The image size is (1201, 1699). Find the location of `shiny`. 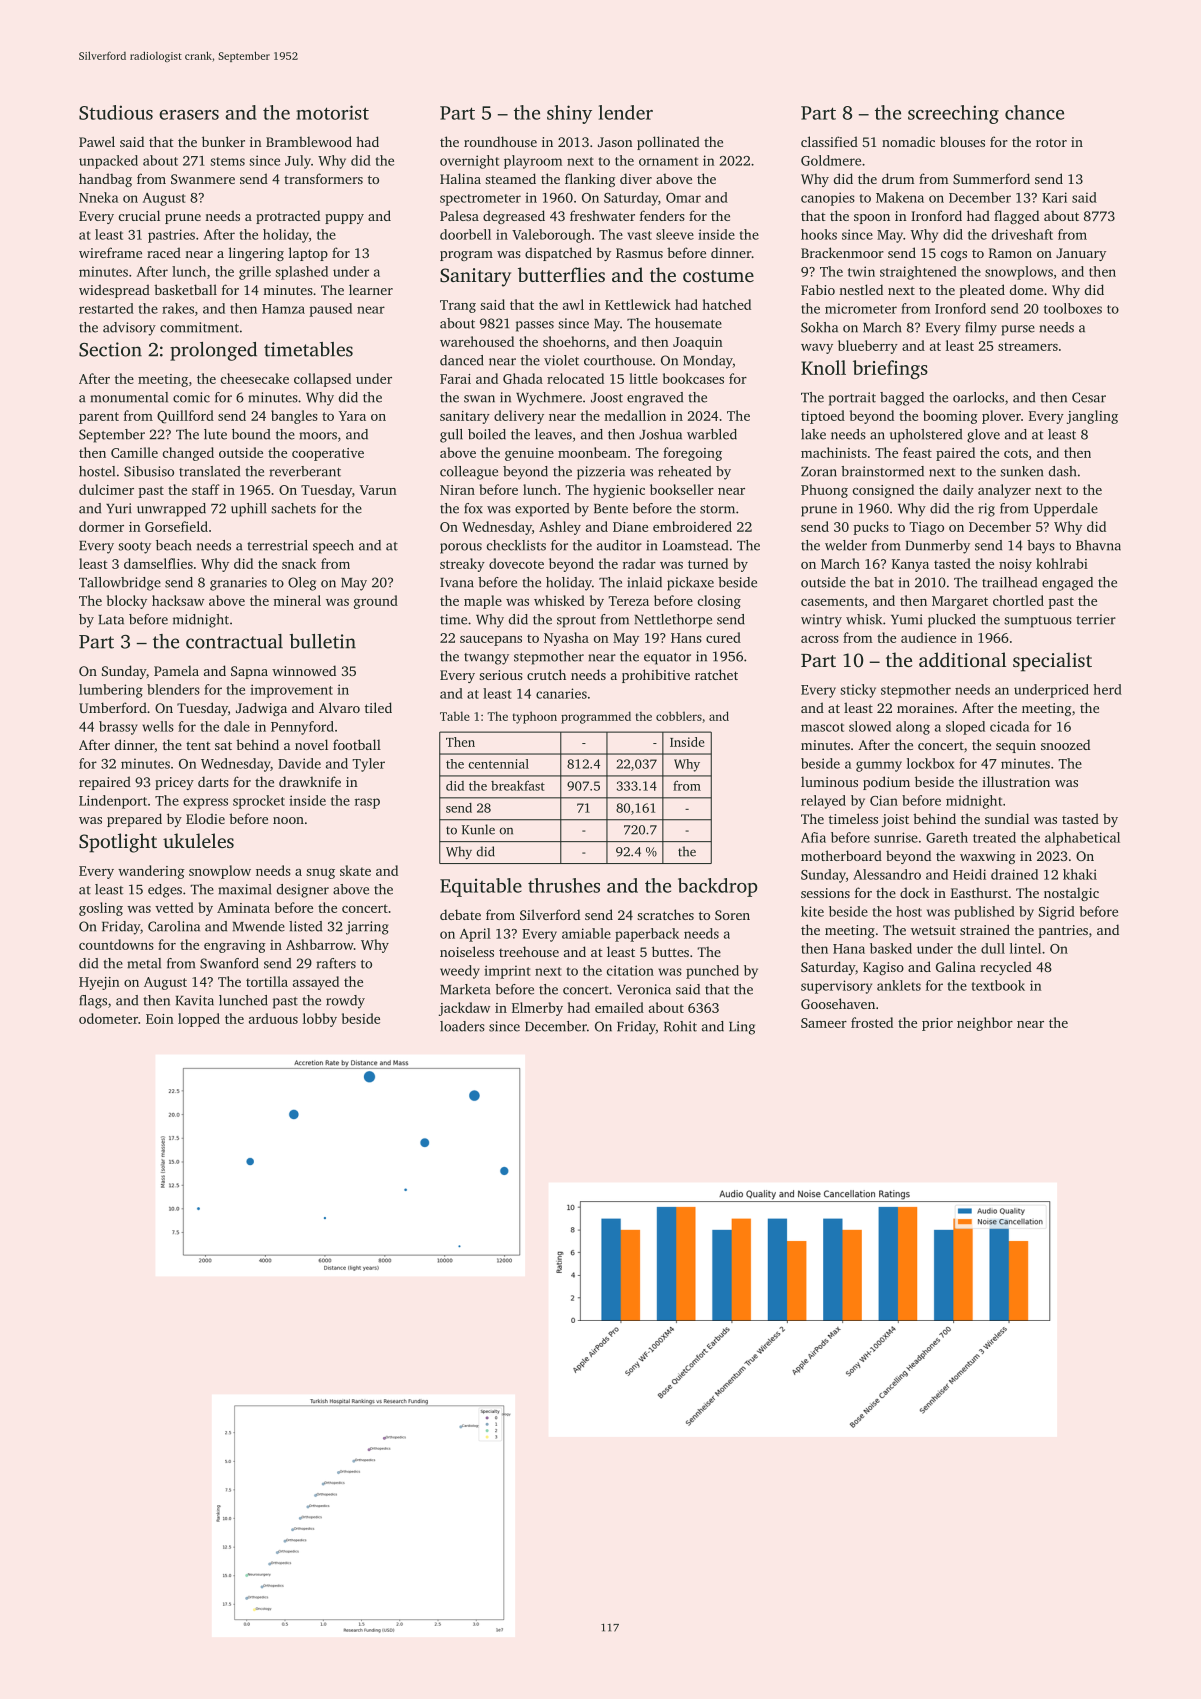

shiny is located at coordinates (569, 114).
